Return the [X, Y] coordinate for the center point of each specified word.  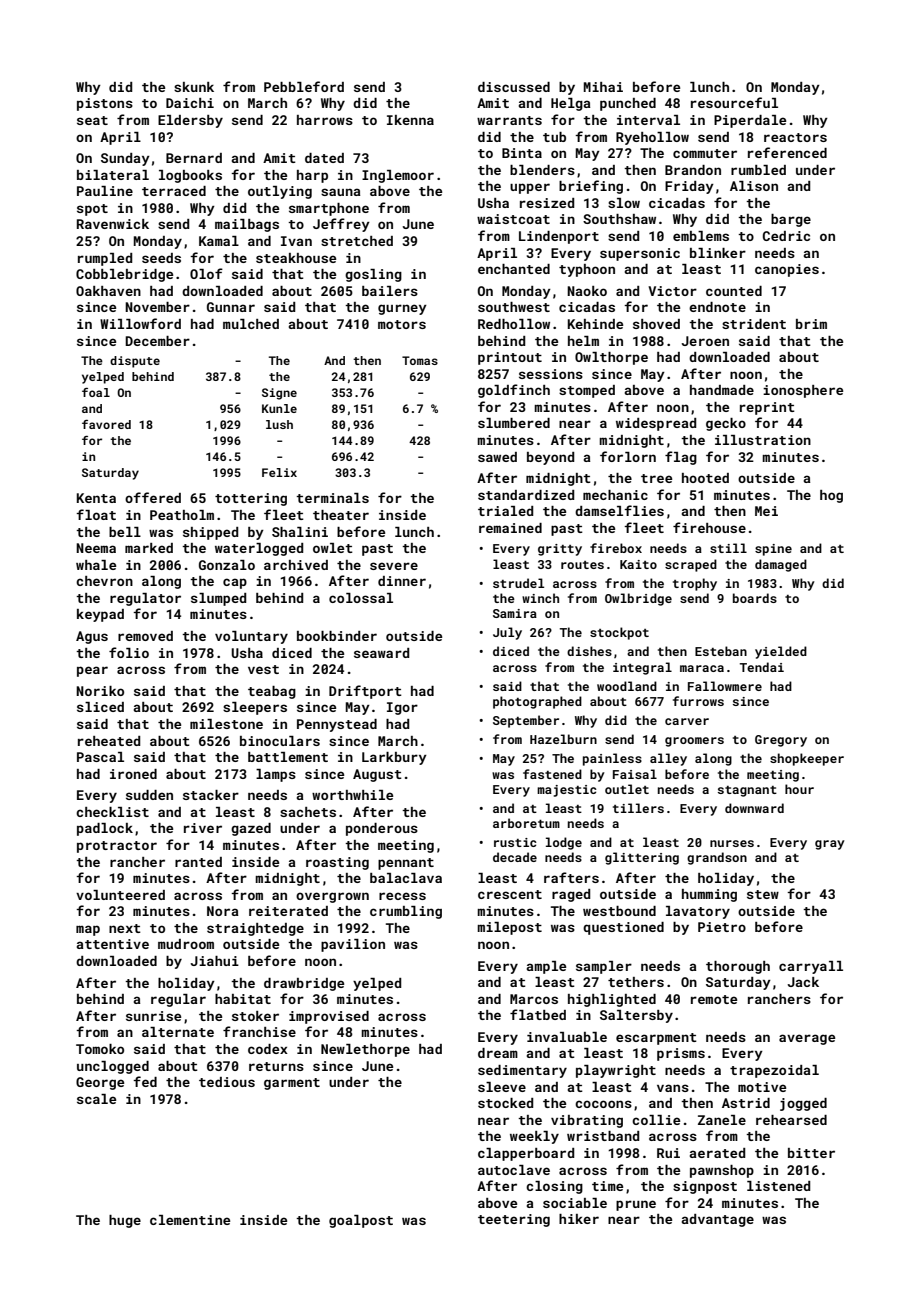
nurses [732, 843]
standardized [526, 495]
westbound [619, 911]
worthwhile [352, 795]
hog [831, 496]
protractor [117, 847]
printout [510, 358]
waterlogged [259, 549]
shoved [656, 324]
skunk [194, 87]
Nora [223, 911]
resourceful [734, 102]
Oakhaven [108, 291]
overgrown [332, 897]
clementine [190, 1220]
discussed [514, 87]
